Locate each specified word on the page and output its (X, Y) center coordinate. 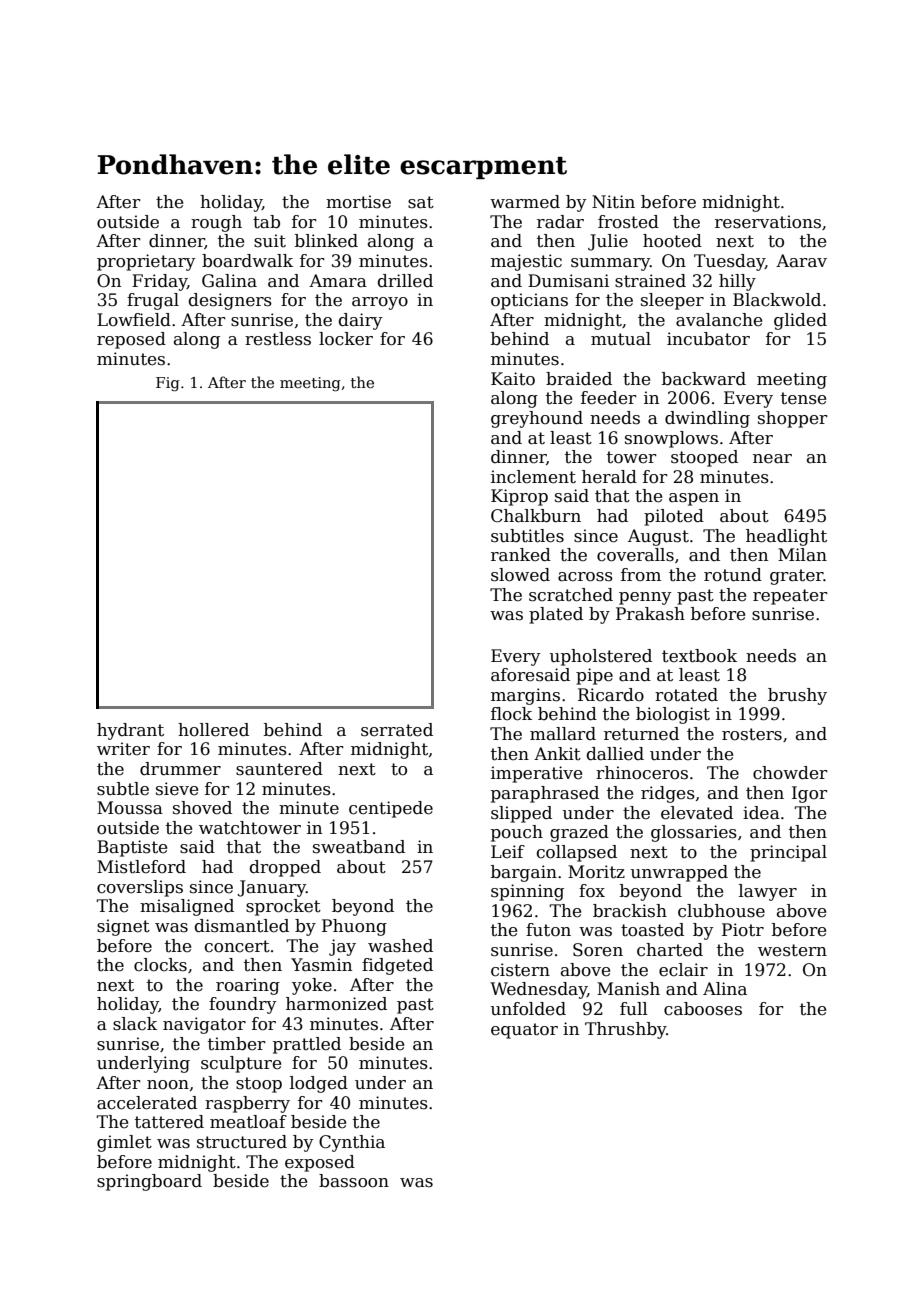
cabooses (703, 1009)
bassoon (354, 1181)
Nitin (613, 202)
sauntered (279, 769)
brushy (797, 696)
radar (560, 222)
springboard (149, 1182)
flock (511, 714)
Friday (159, 282)
